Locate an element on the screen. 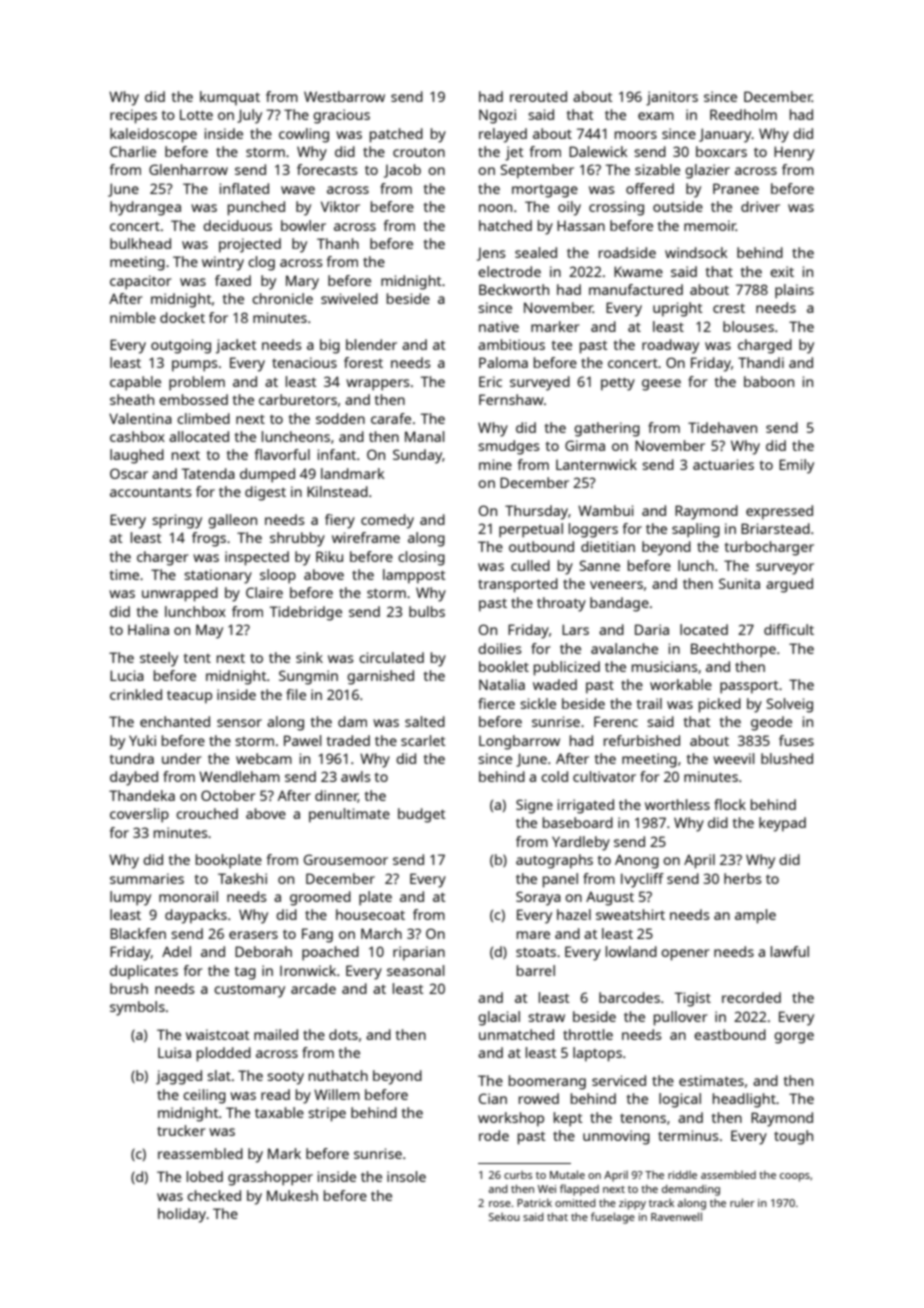  sweatshirt is located at coordinates (630, 914).
